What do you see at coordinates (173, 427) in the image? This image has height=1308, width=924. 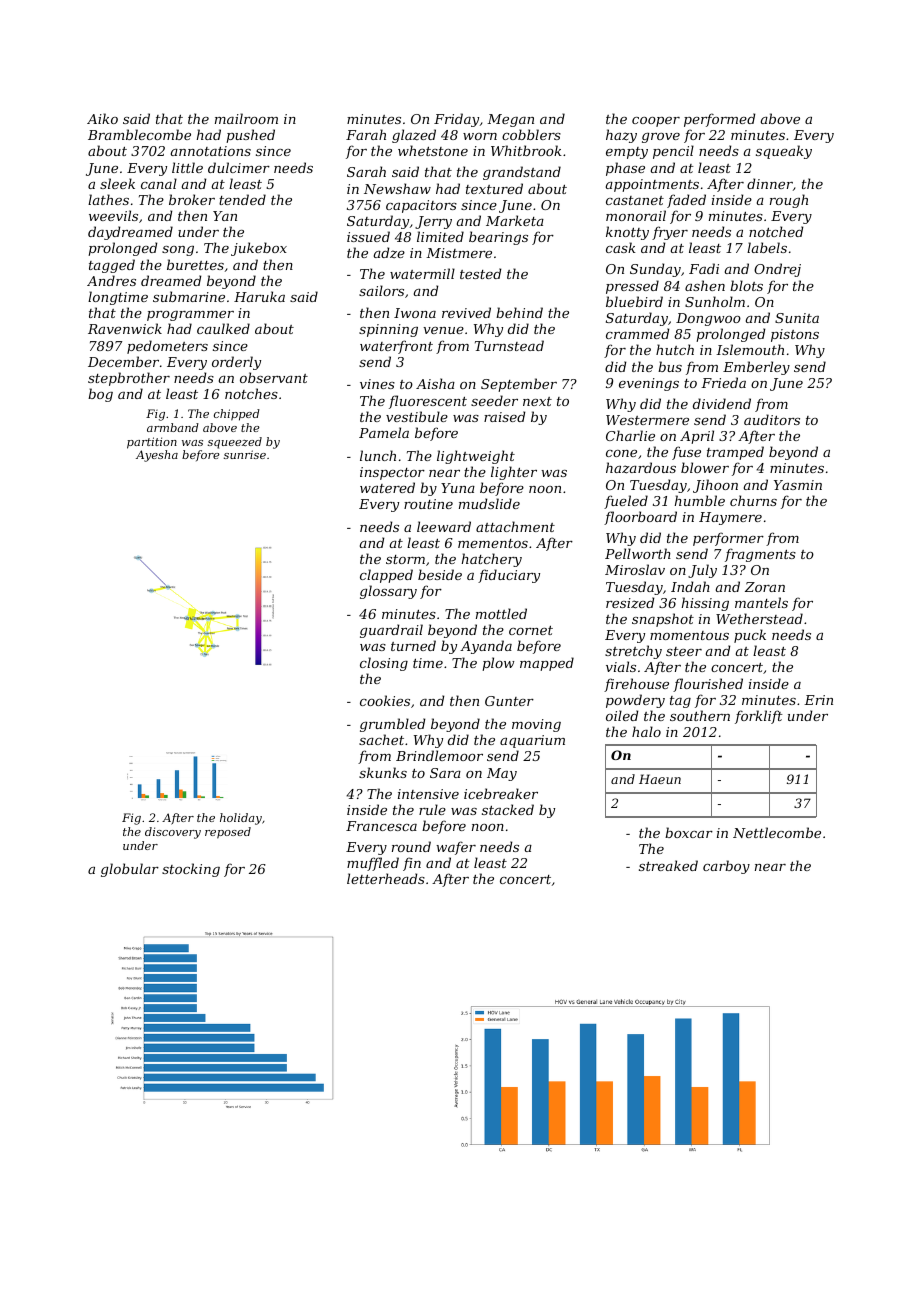 I see `armband` at bounding box center [173, 427].
